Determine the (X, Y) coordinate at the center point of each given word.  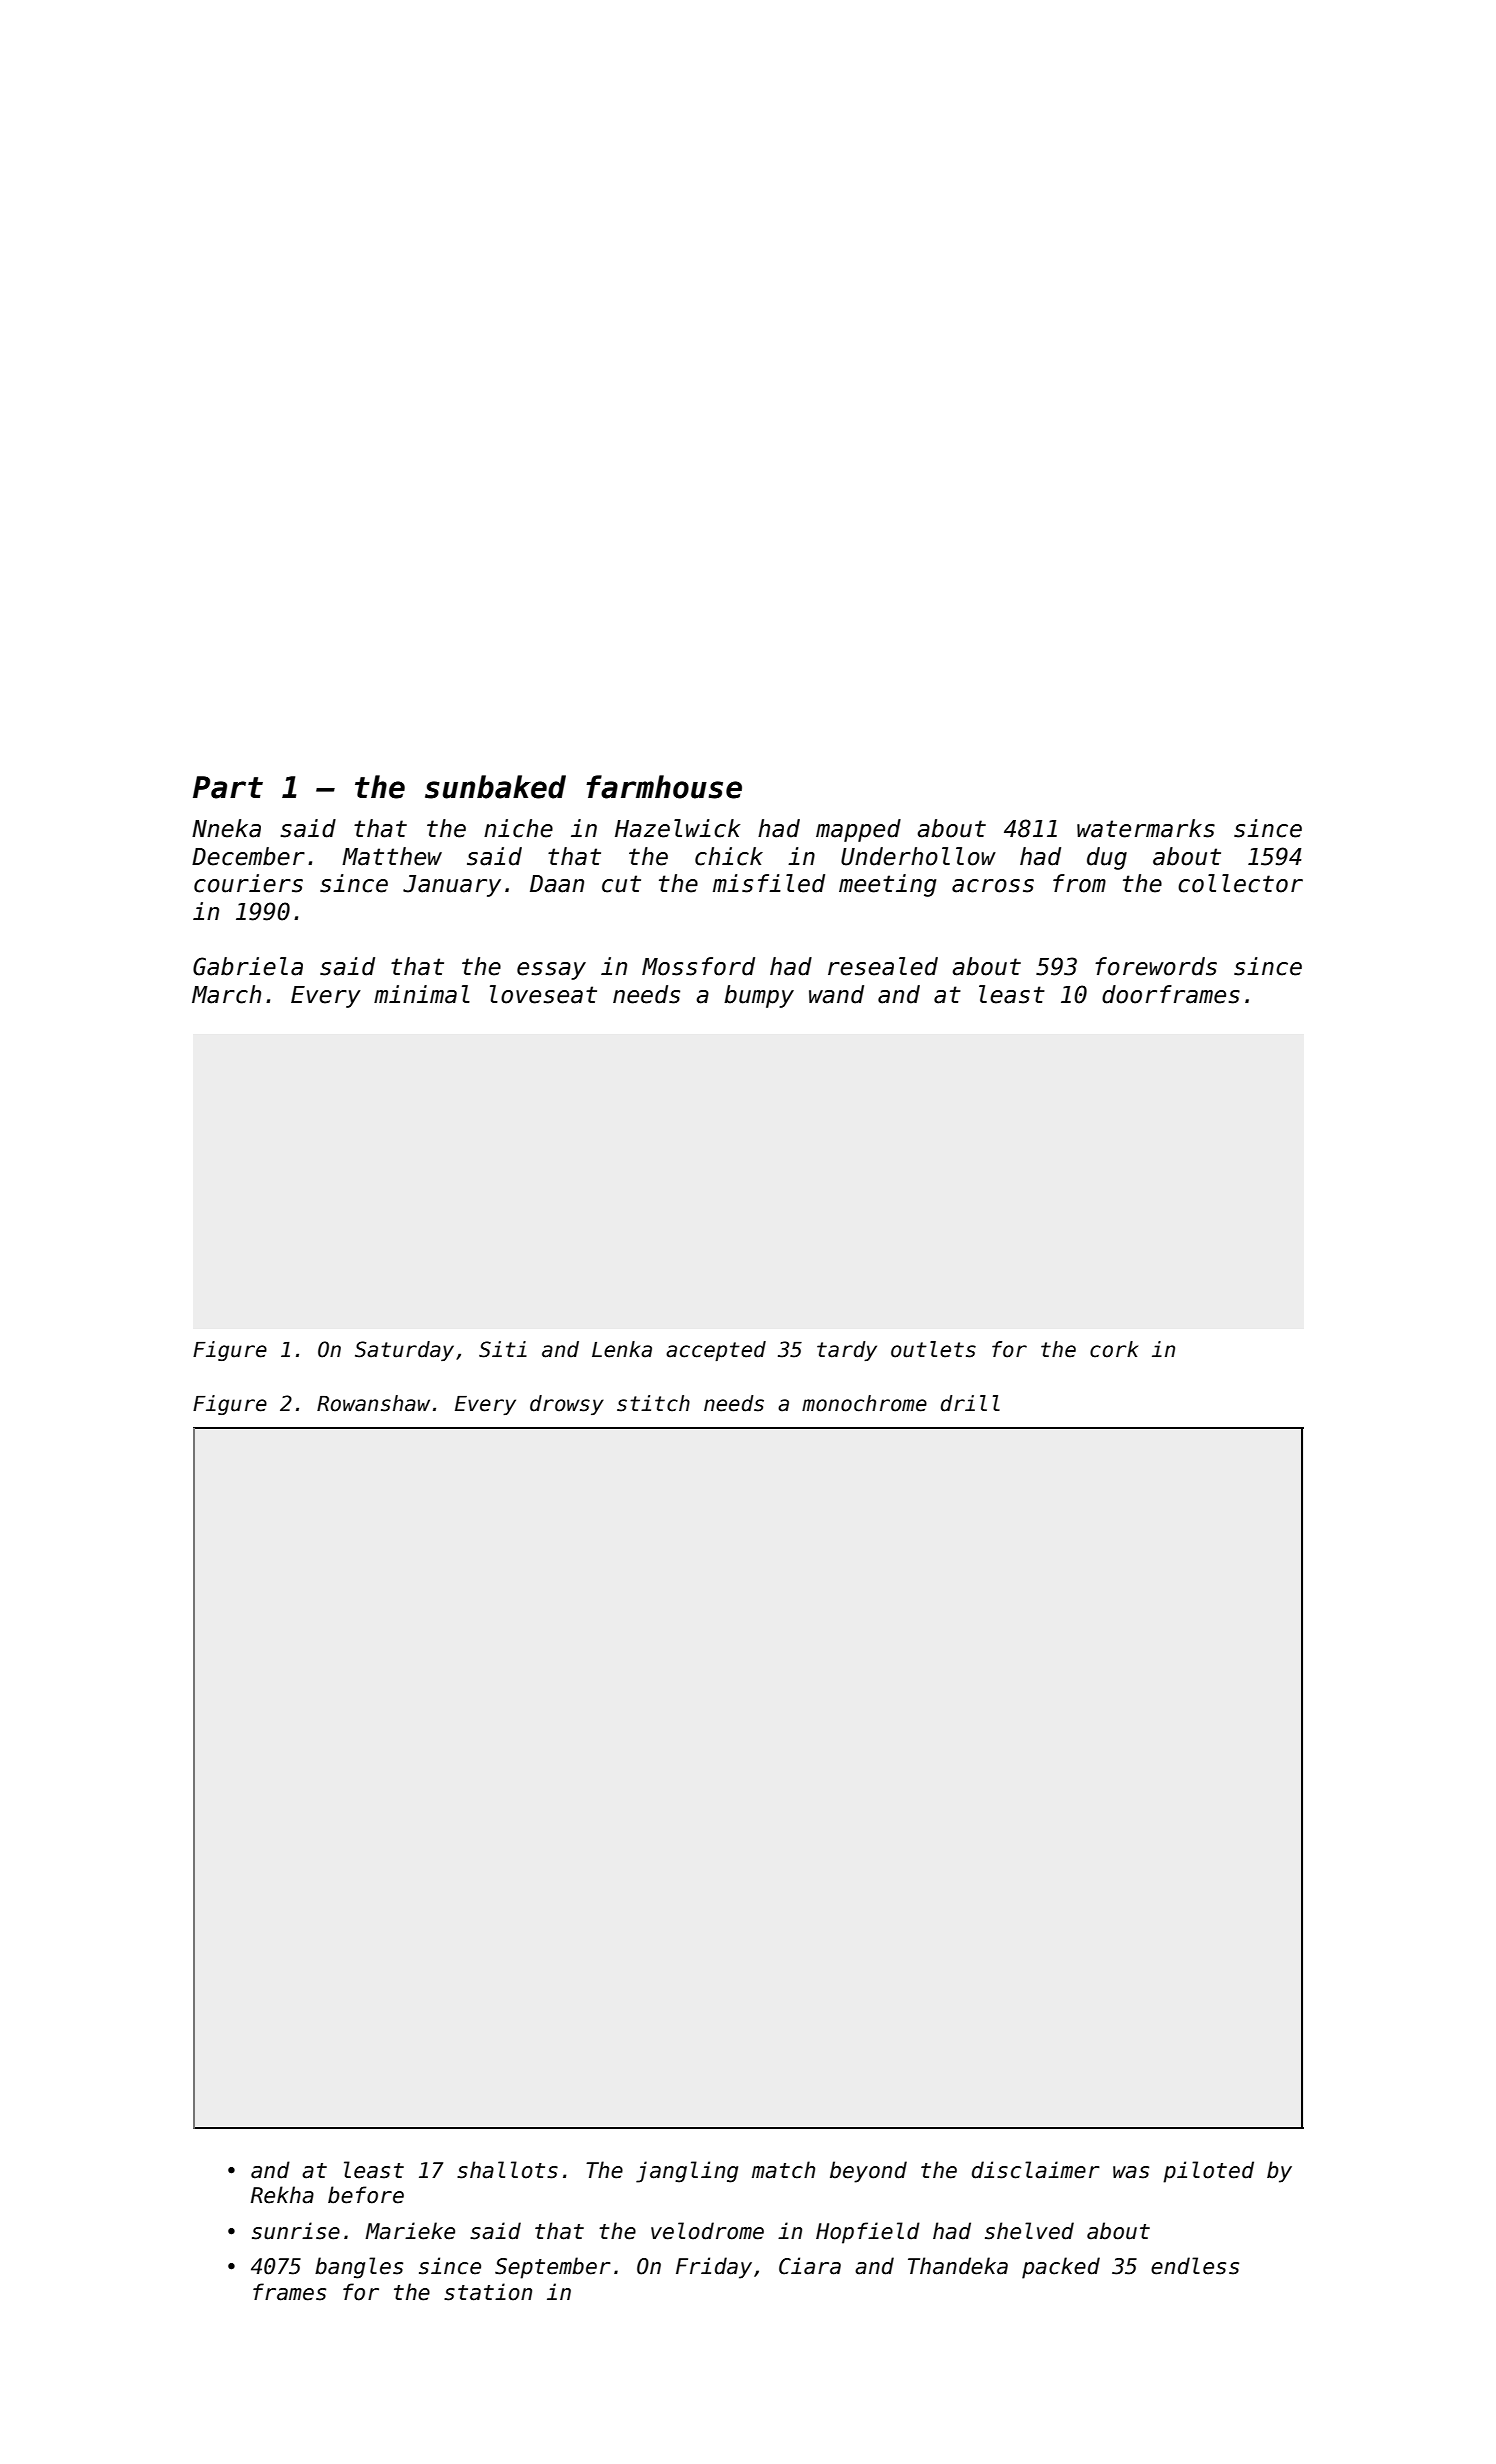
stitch (653, 1403)
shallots (507, 2170)
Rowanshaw (373, 1403)
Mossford (698, 966)
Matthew (392, 856)
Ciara (810, 2266)
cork (1114, 1349)
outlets (933, 1349)
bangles (359, 2268)
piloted (1208, 2172)
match (783, 2170)
